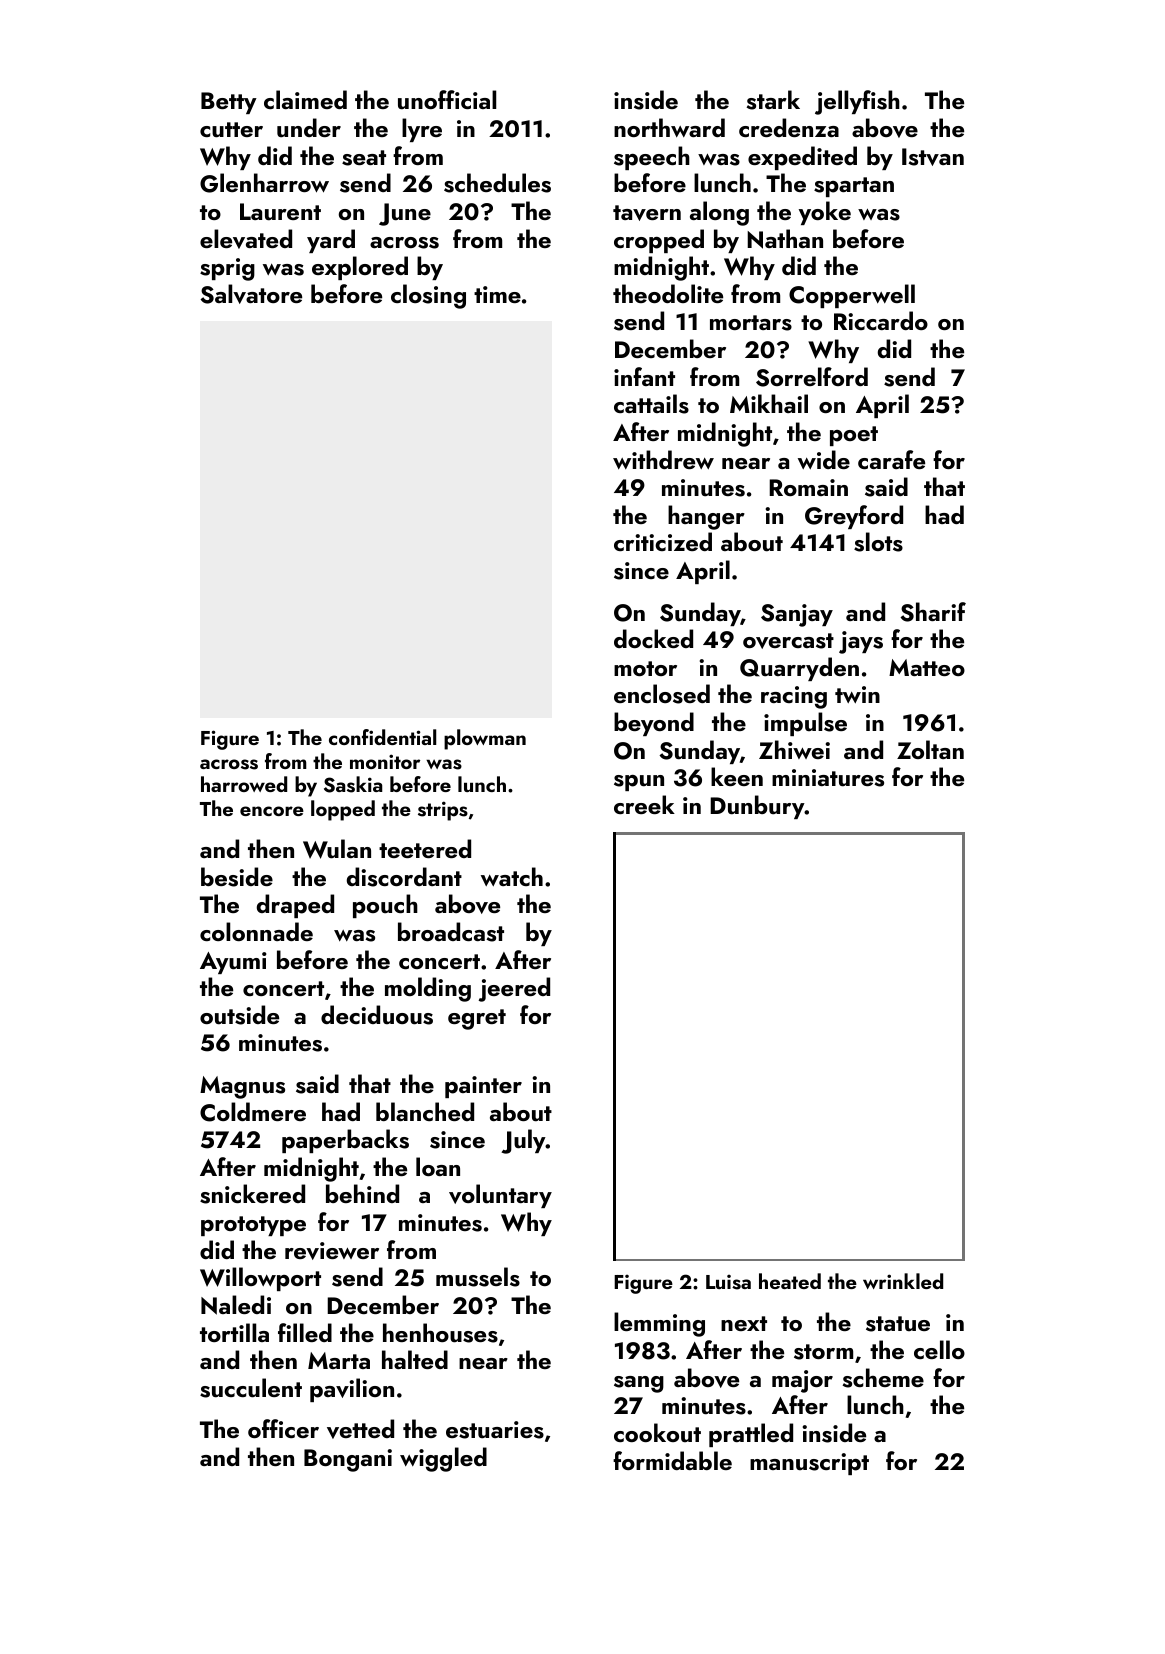  What do you see at coordinates (272, 811) in the screenshot?
I see `encore` at bounding box center [272, 811].
